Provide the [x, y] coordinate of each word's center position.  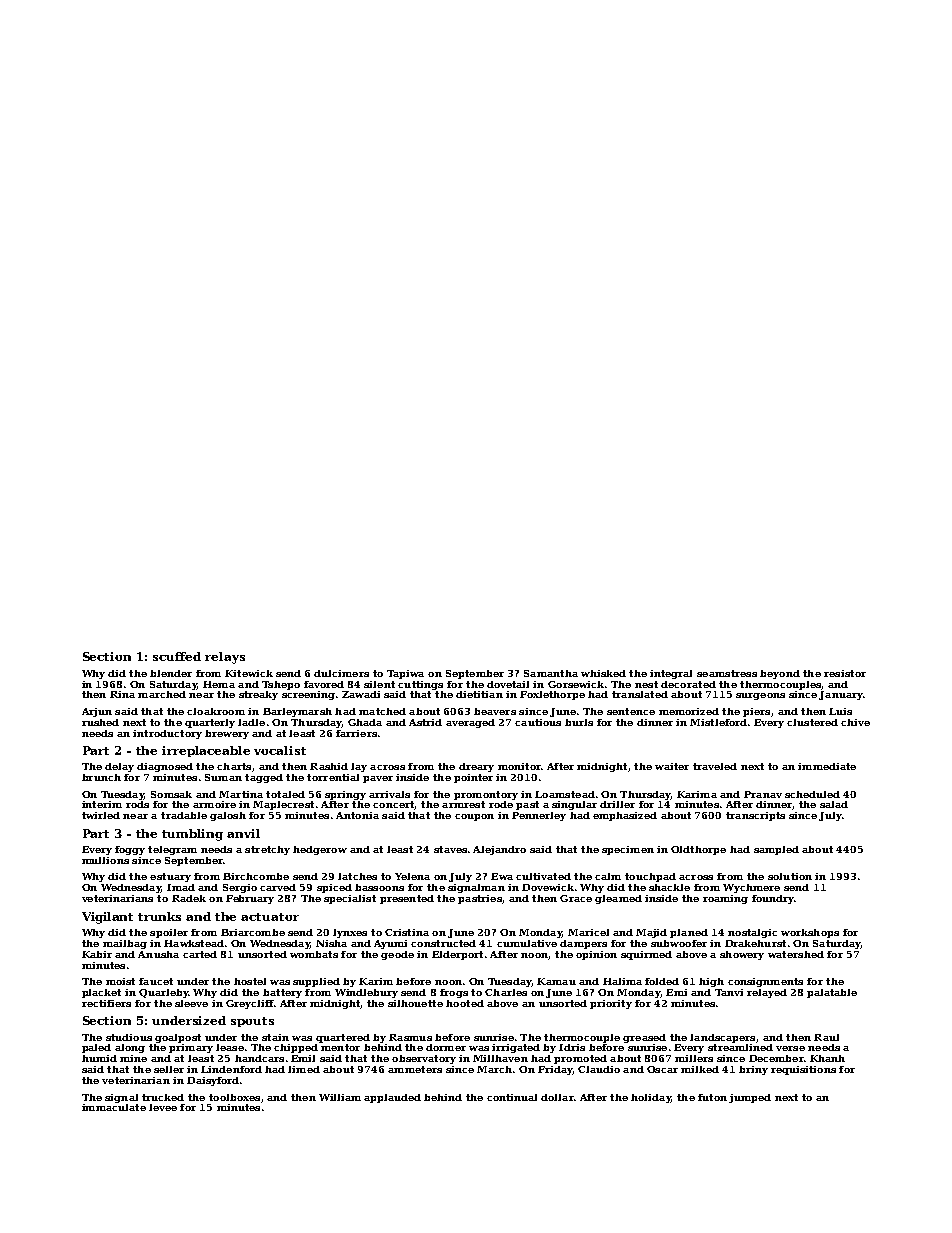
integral [671, 674]
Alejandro [499, 850]
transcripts [755, 816]
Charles [506, 992]
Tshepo [281, 685]
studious [129, 1037]
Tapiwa [405, 674]
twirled [101, 815]
